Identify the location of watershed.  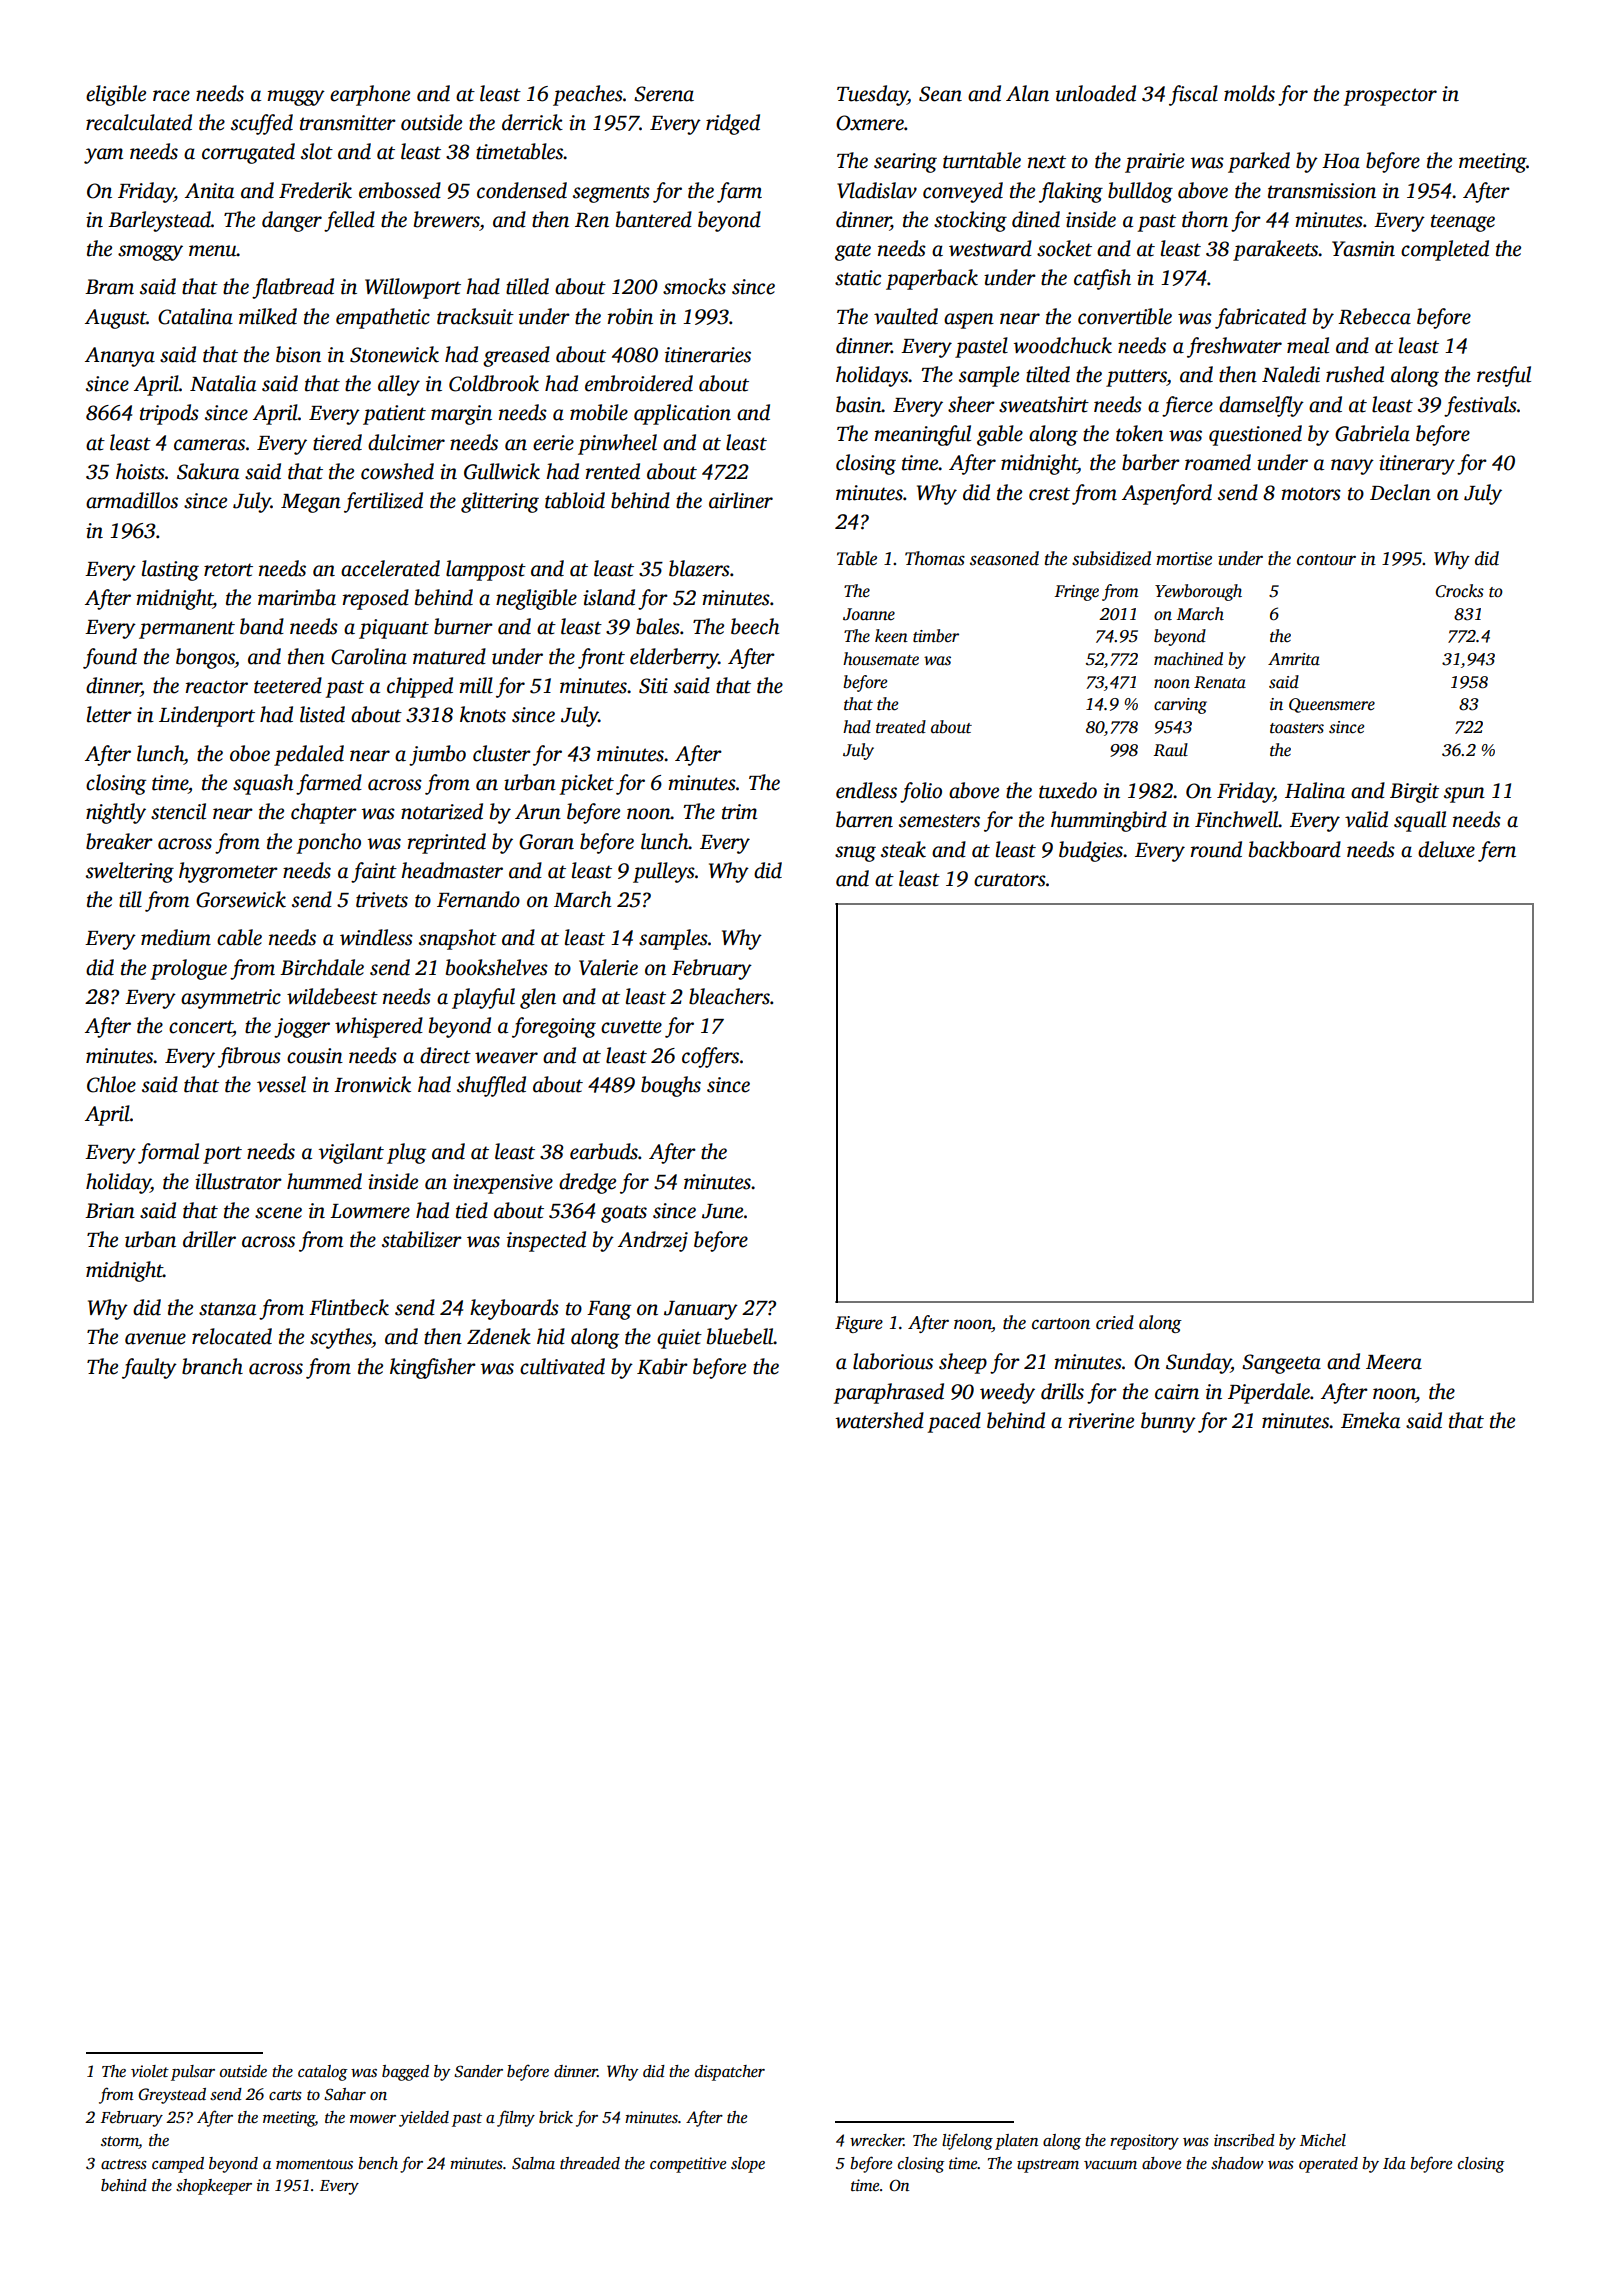
(880, 1420).
